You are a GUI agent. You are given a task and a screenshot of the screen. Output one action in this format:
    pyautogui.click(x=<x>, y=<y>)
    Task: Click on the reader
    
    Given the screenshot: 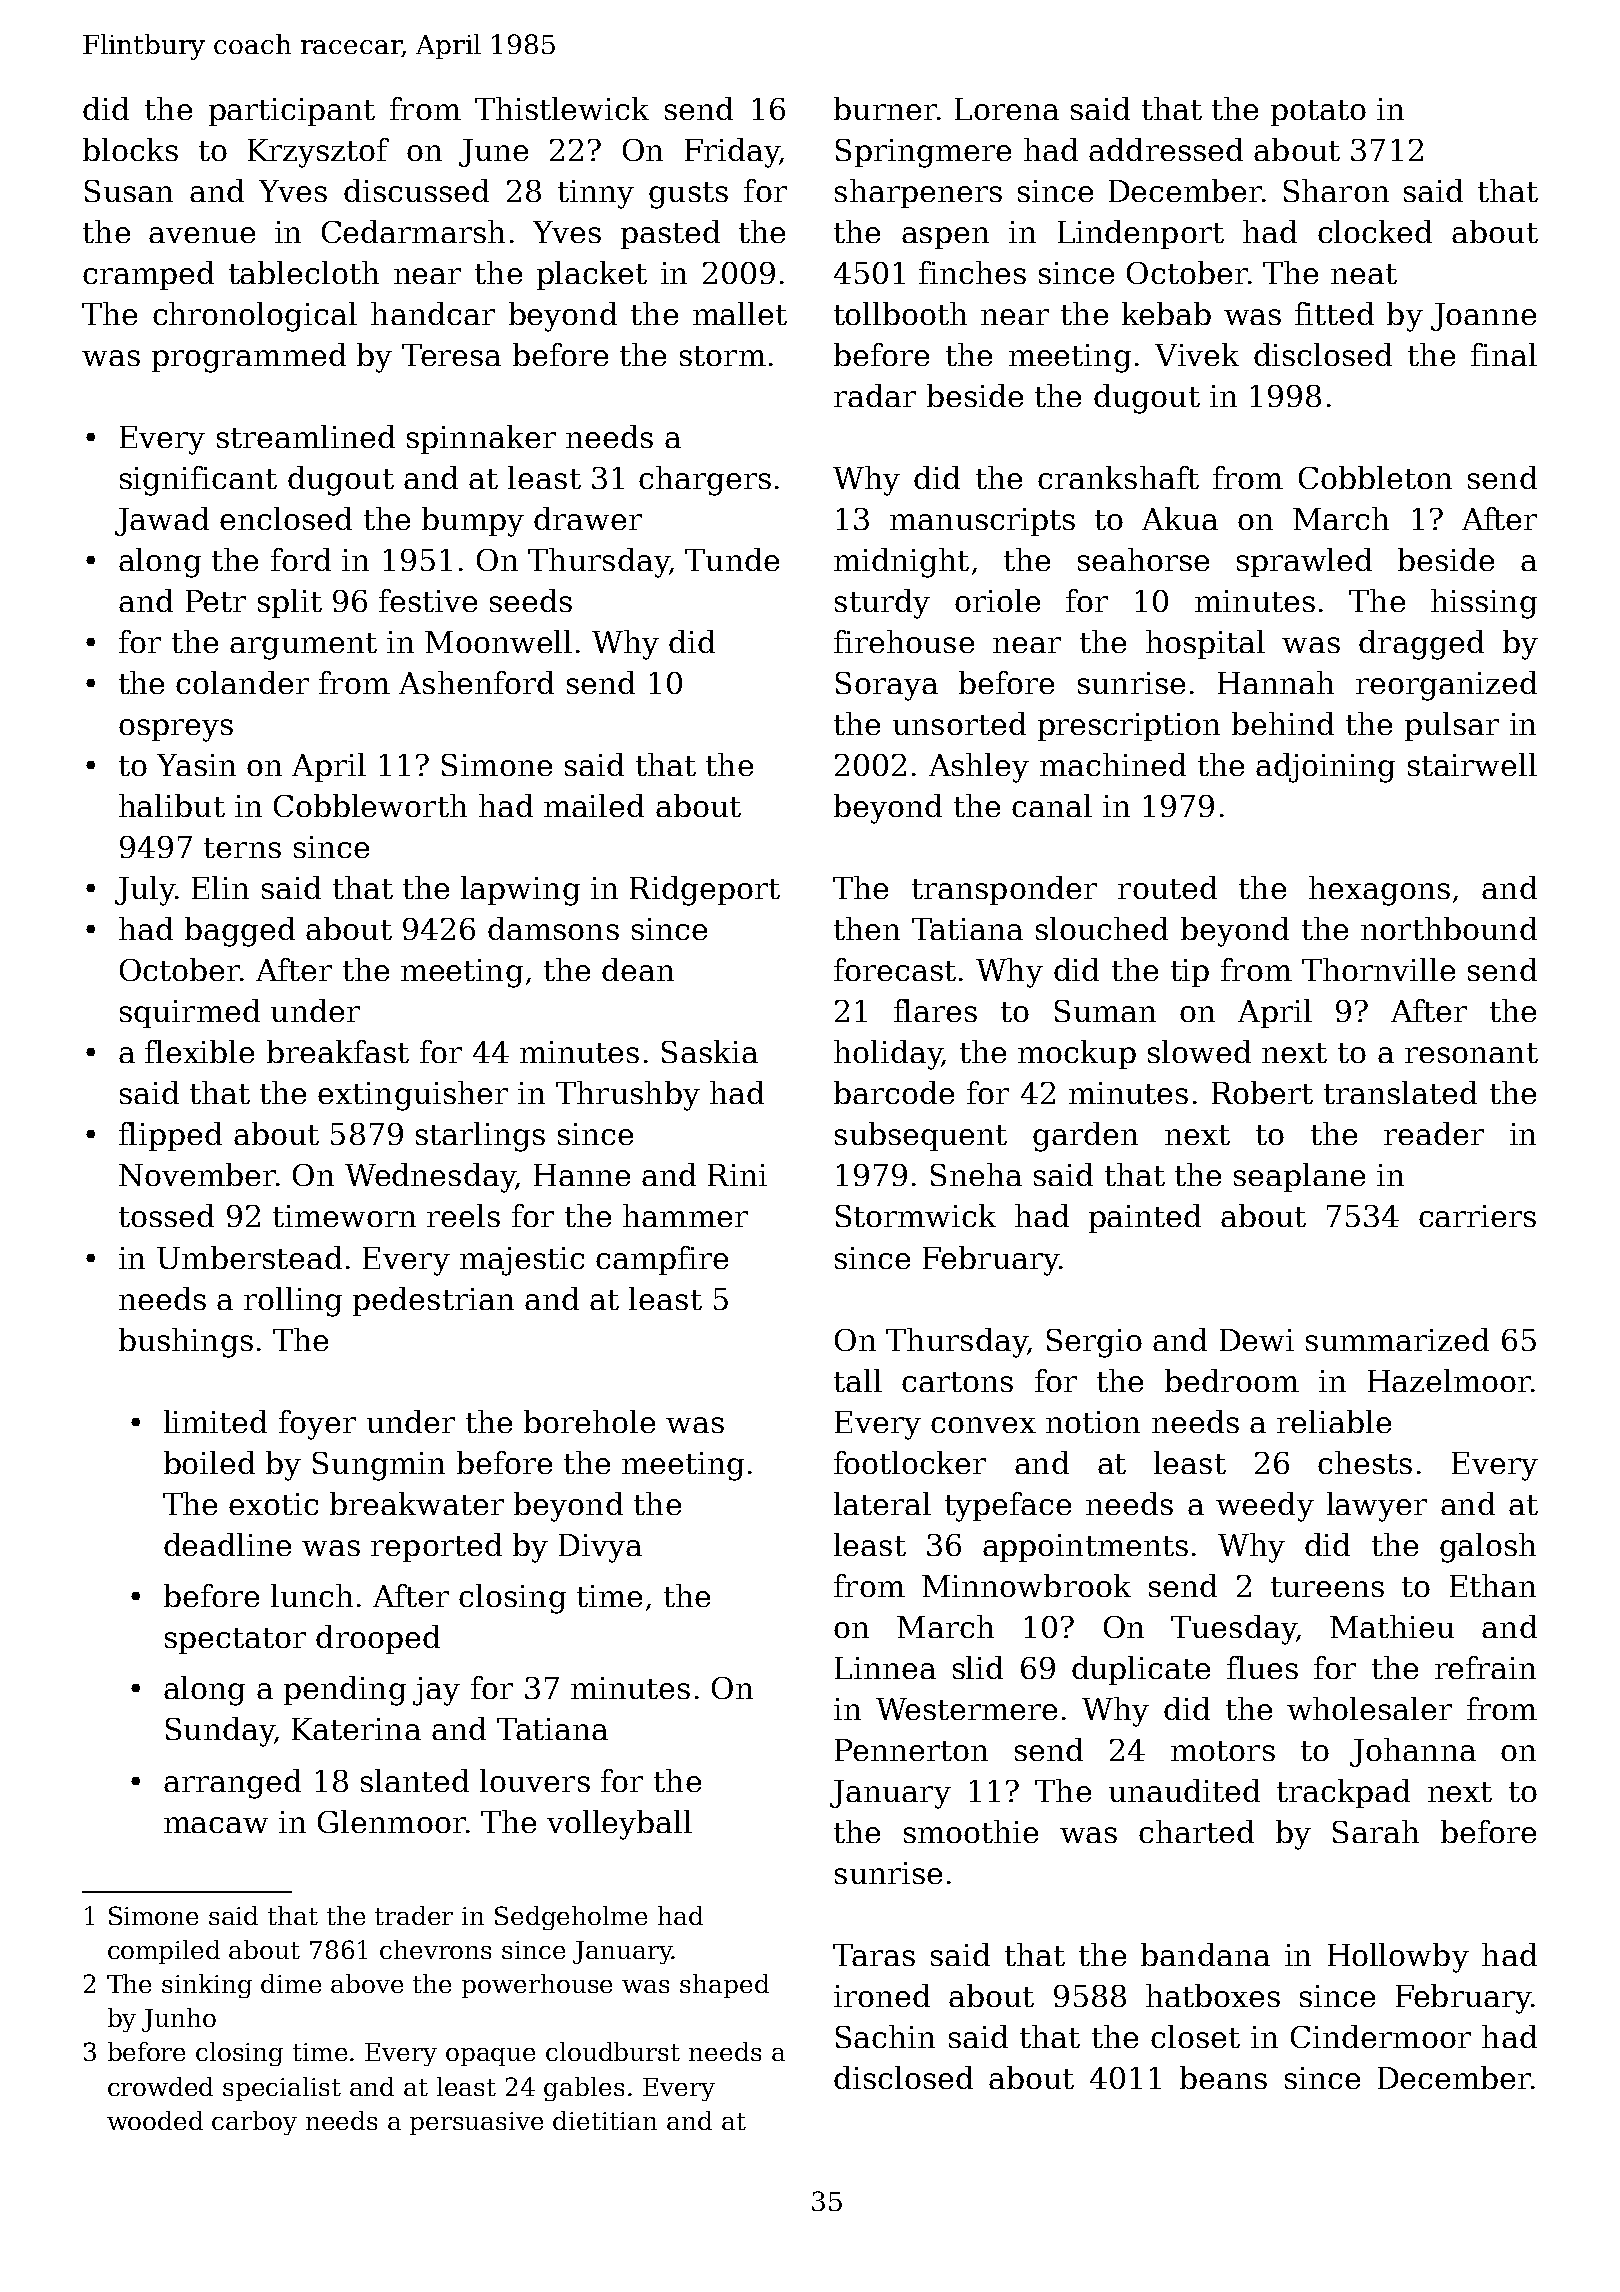 What is the action you would take?
    pyautogui.click(x=1434, y=1133)
